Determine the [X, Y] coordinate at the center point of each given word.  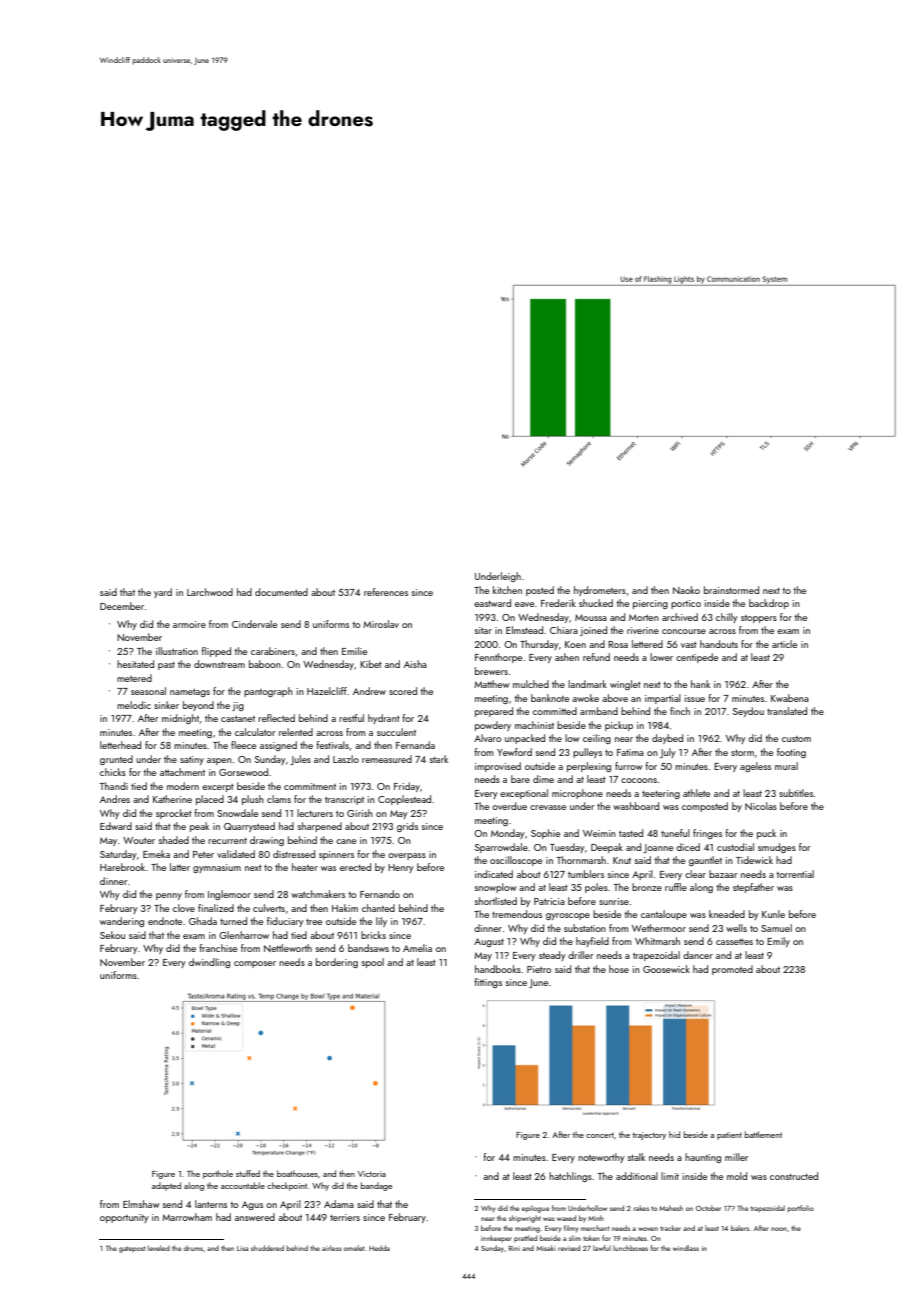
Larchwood [210, 592]
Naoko [686, 590]
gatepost [132, 1249]
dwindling [209, 963]
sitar [483, 630]
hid [674, 1134]
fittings [488, 983]
